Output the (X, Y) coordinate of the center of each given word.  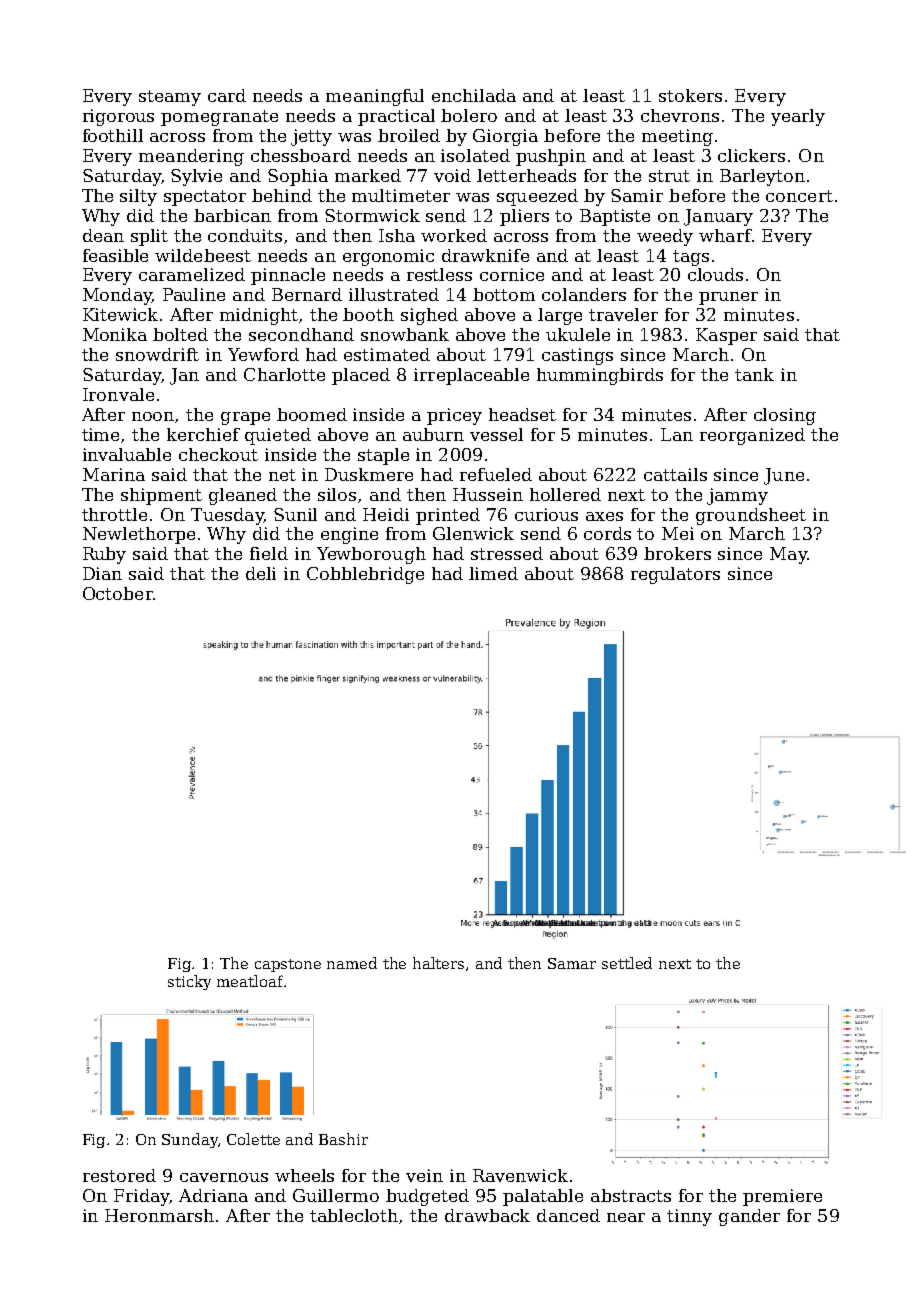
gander (749, 1217)
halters (438, 963)
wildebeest (203, 255)
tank (754, 374)
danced (568, 1215)
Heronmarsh (159, 1215)
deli (261, 573)
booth (368, 314)
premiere (782, 1197)
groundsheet (751, 516)
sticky (189, 982)
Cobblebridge (365, 575)
